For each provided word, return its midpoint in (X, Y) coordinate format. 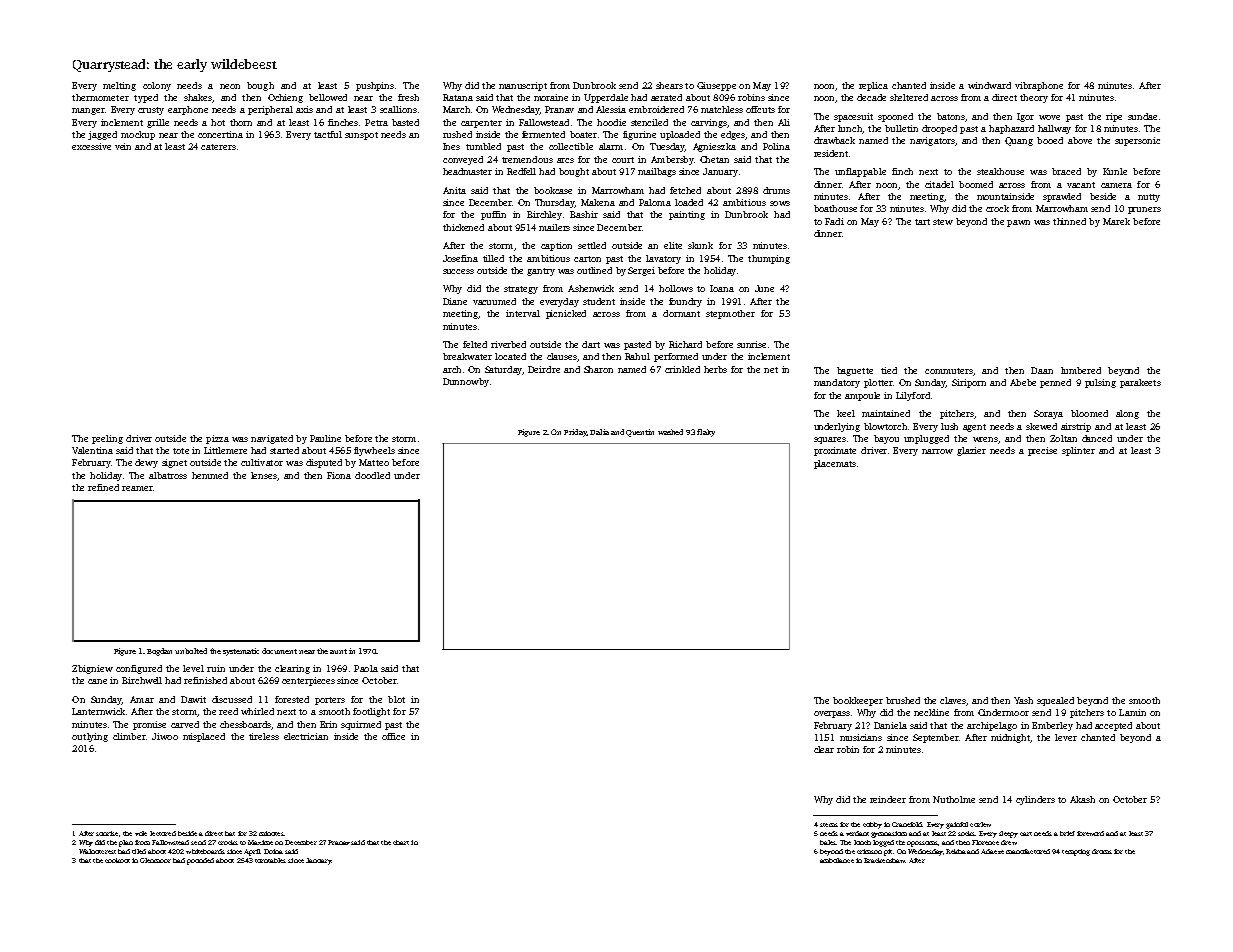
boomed (976, 184)
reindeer (888, 799)
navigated (272, 439)
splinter (1078, 451)
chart (401, 842)
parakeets (1140, 383)
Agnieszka (714, 147)
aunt (338, 651)
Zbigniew (92, 669)
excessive (91, 146)
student (599, 301)
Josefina (460, 258)
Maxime (260, 842)
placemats (835, 464)
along (1127, 414)
